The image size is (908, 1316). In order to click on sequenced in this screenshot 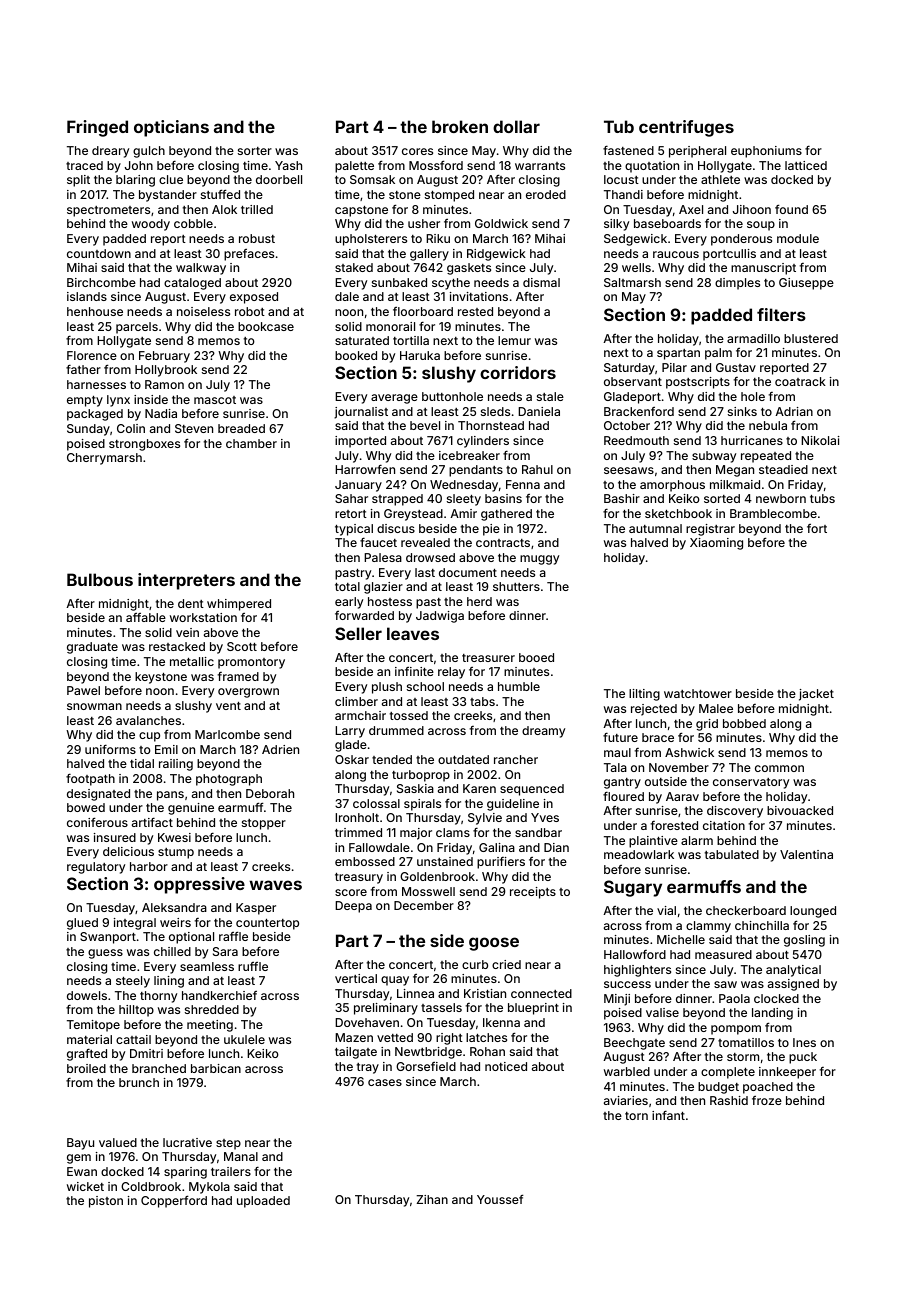, I will do `click(532, 790)`.
